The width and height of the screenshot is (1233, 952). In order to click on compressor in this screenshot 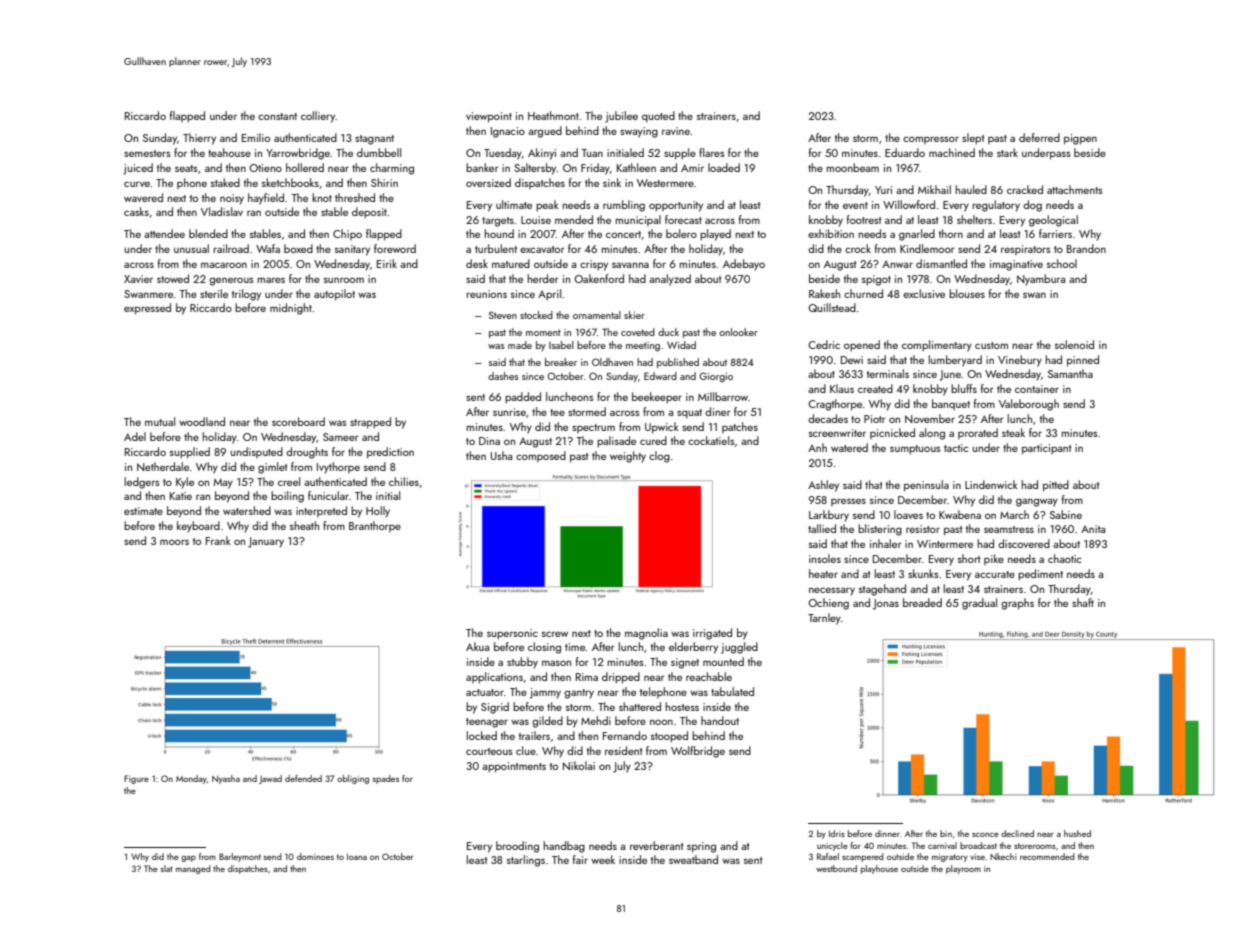, I will do `click(931, 140)`.
